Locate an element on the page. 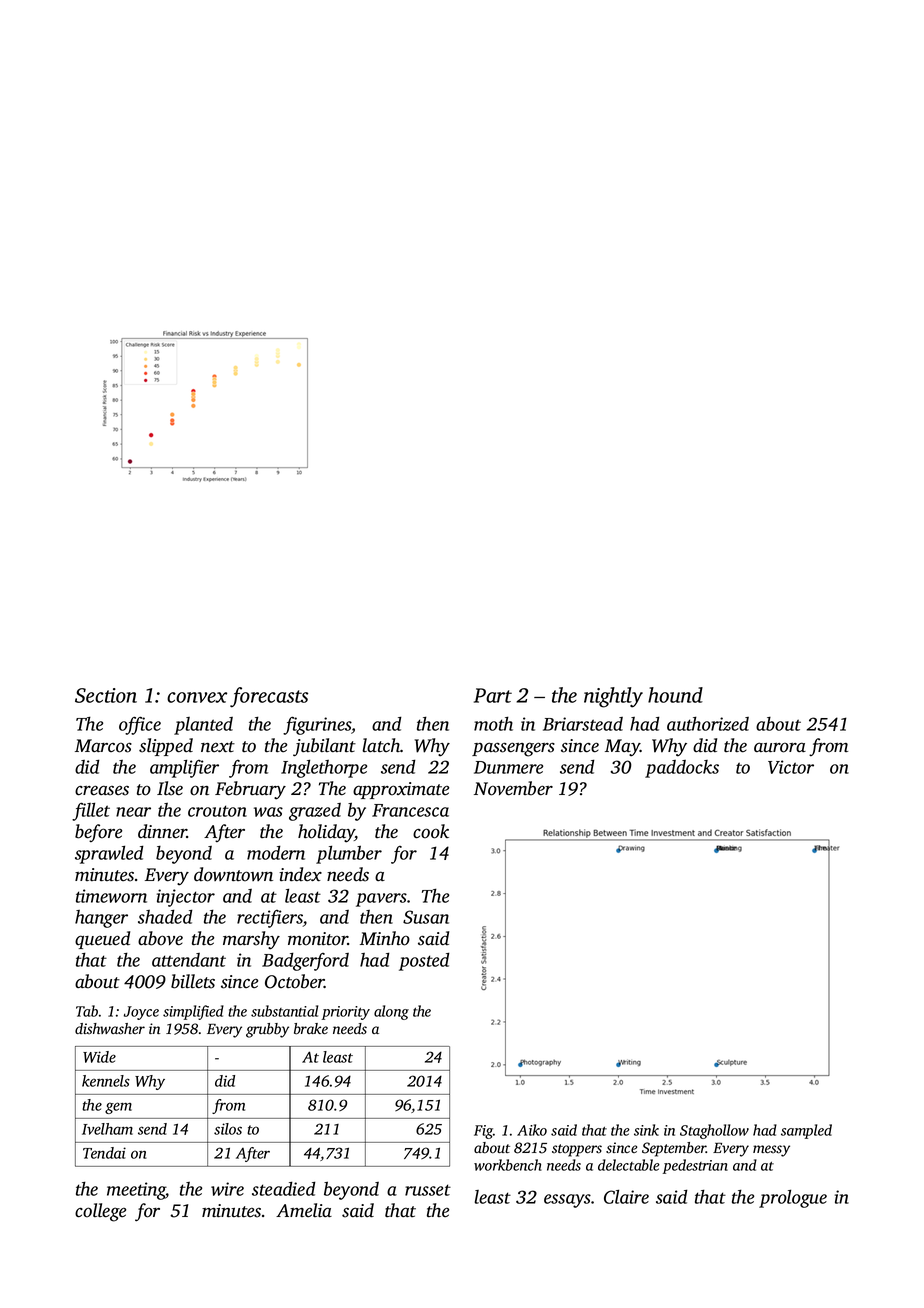  brake is located at coordinates (311, 1029).
